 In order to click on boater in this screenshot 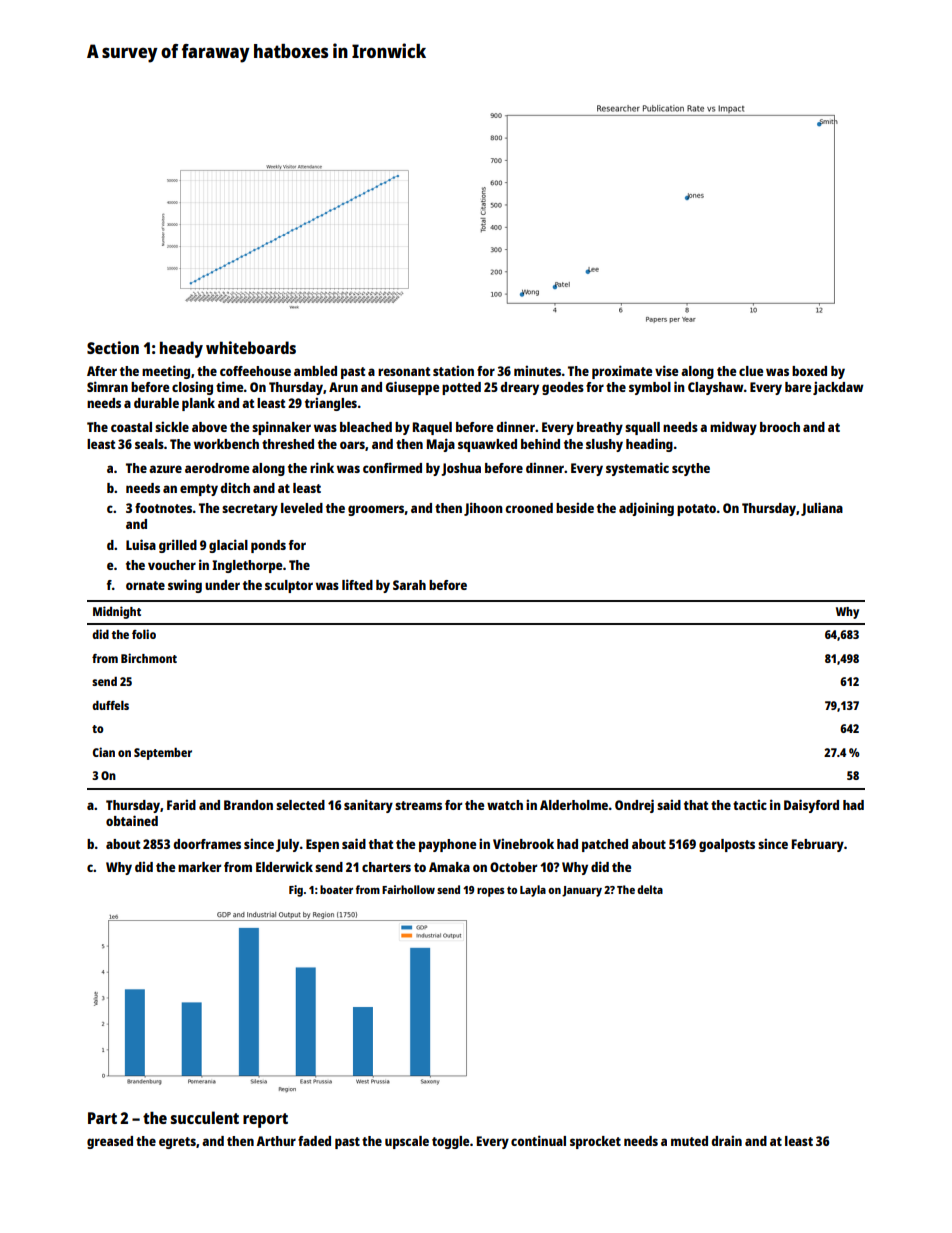, I will do `click(336, 889)`.
